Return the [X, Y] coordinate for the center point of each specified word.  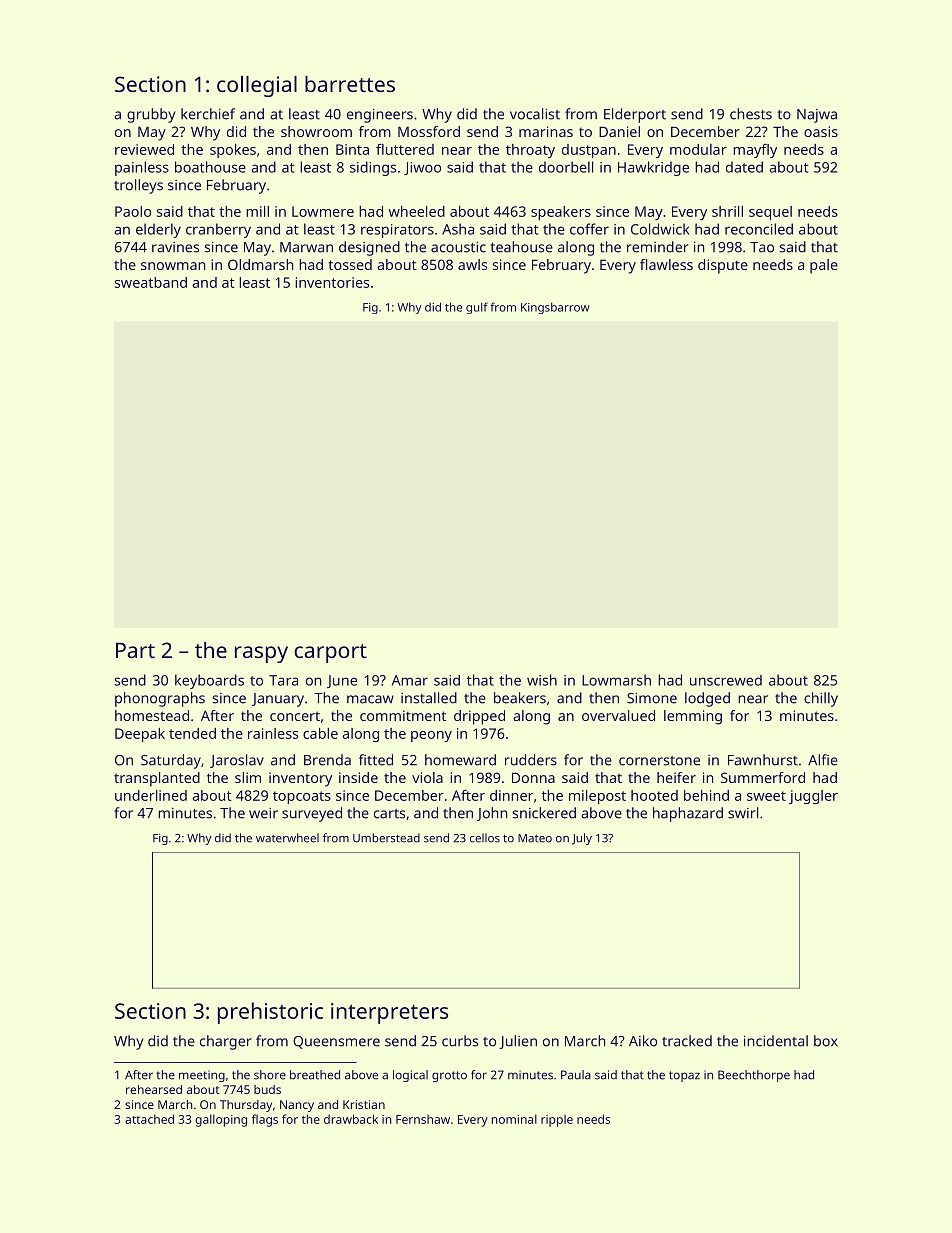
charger [226, 1042]
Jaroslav [237, 761]
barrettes [350, 84]
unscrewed [726, 680]
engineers [380, 115]
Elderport [635, 115]
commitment [403, 715]
